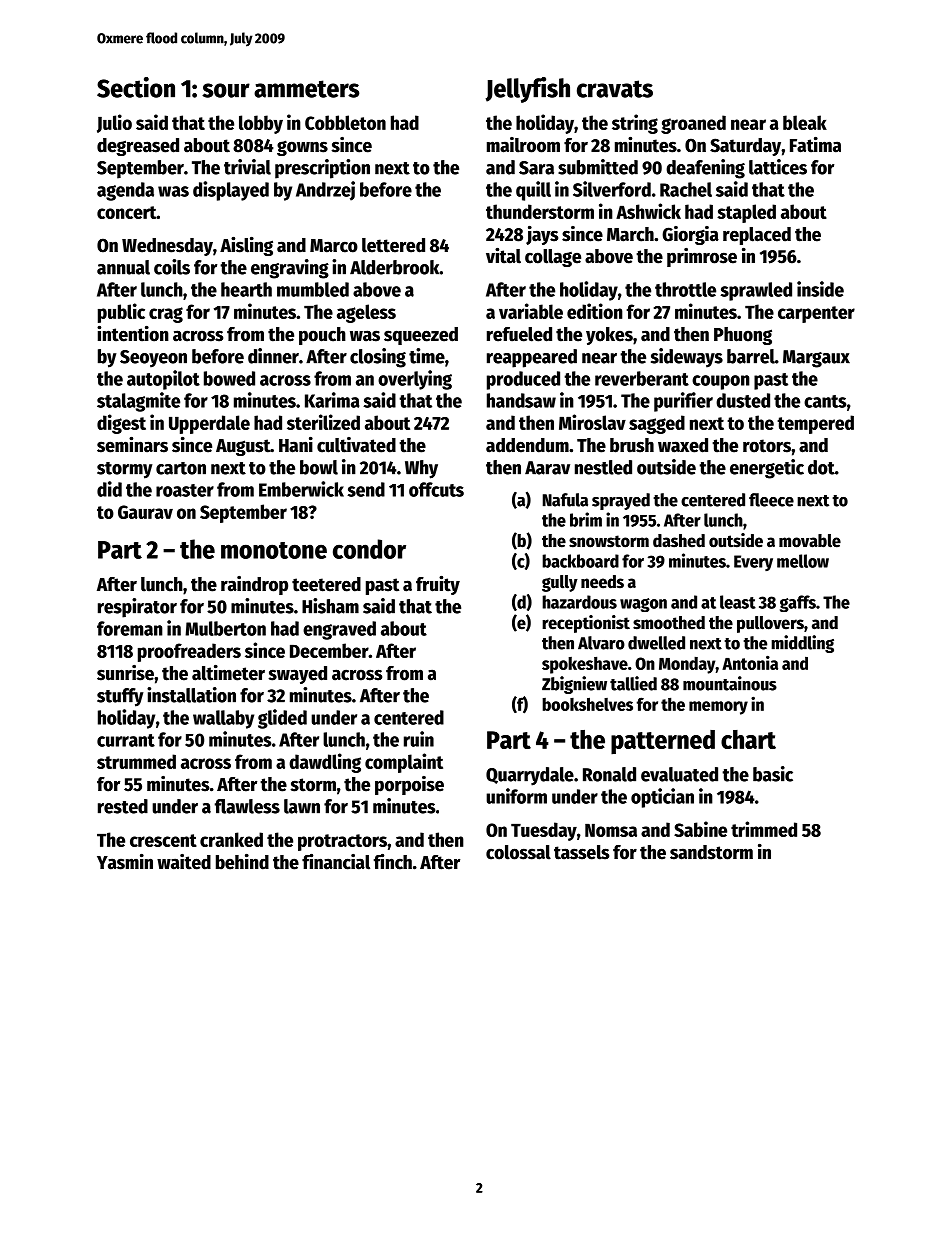 The height and width of the image is (1233, 952). I want to click on public, so click(121, 313).
